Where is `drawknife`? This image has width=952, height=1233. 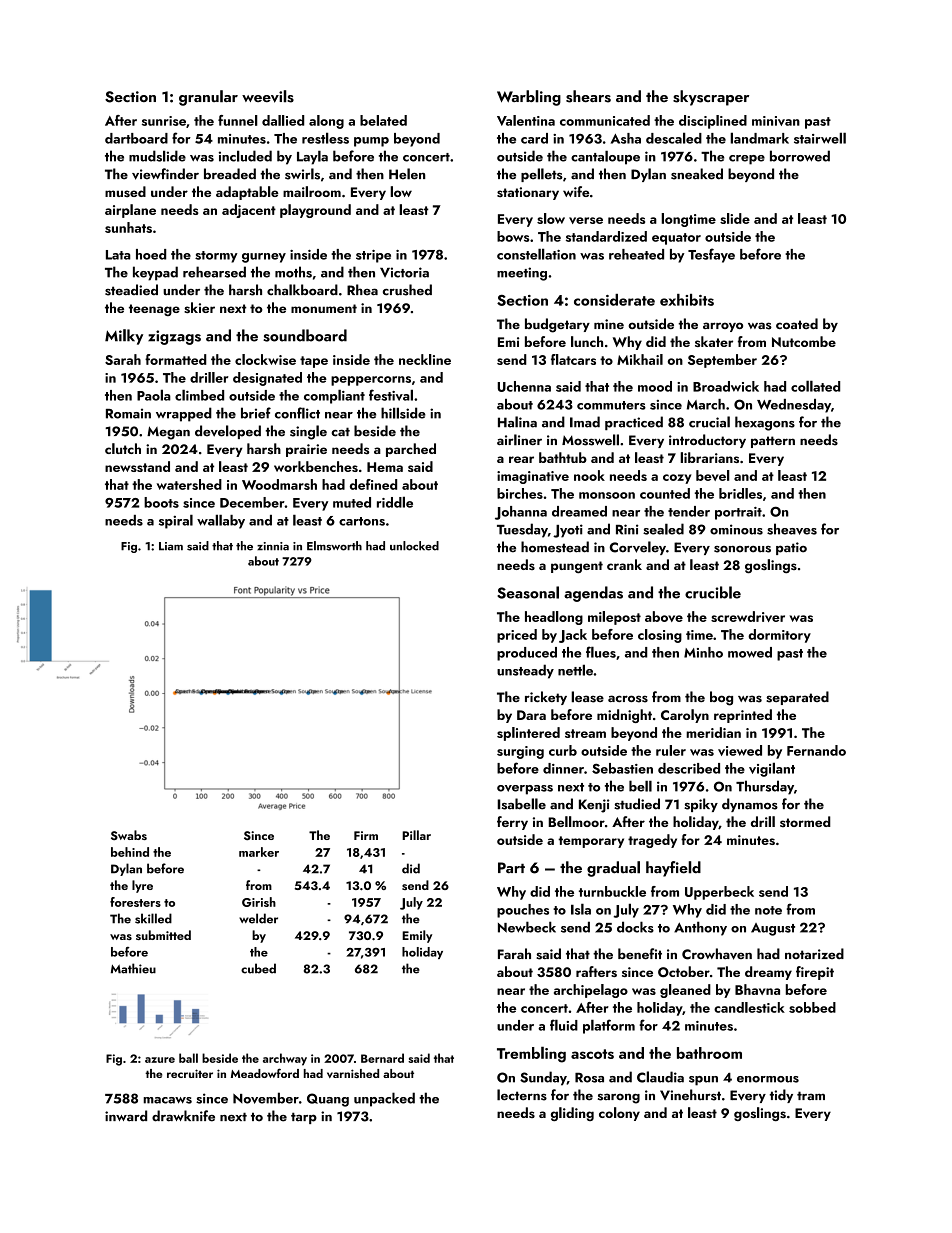 drawknife is located at coordinates (183, 1116).
